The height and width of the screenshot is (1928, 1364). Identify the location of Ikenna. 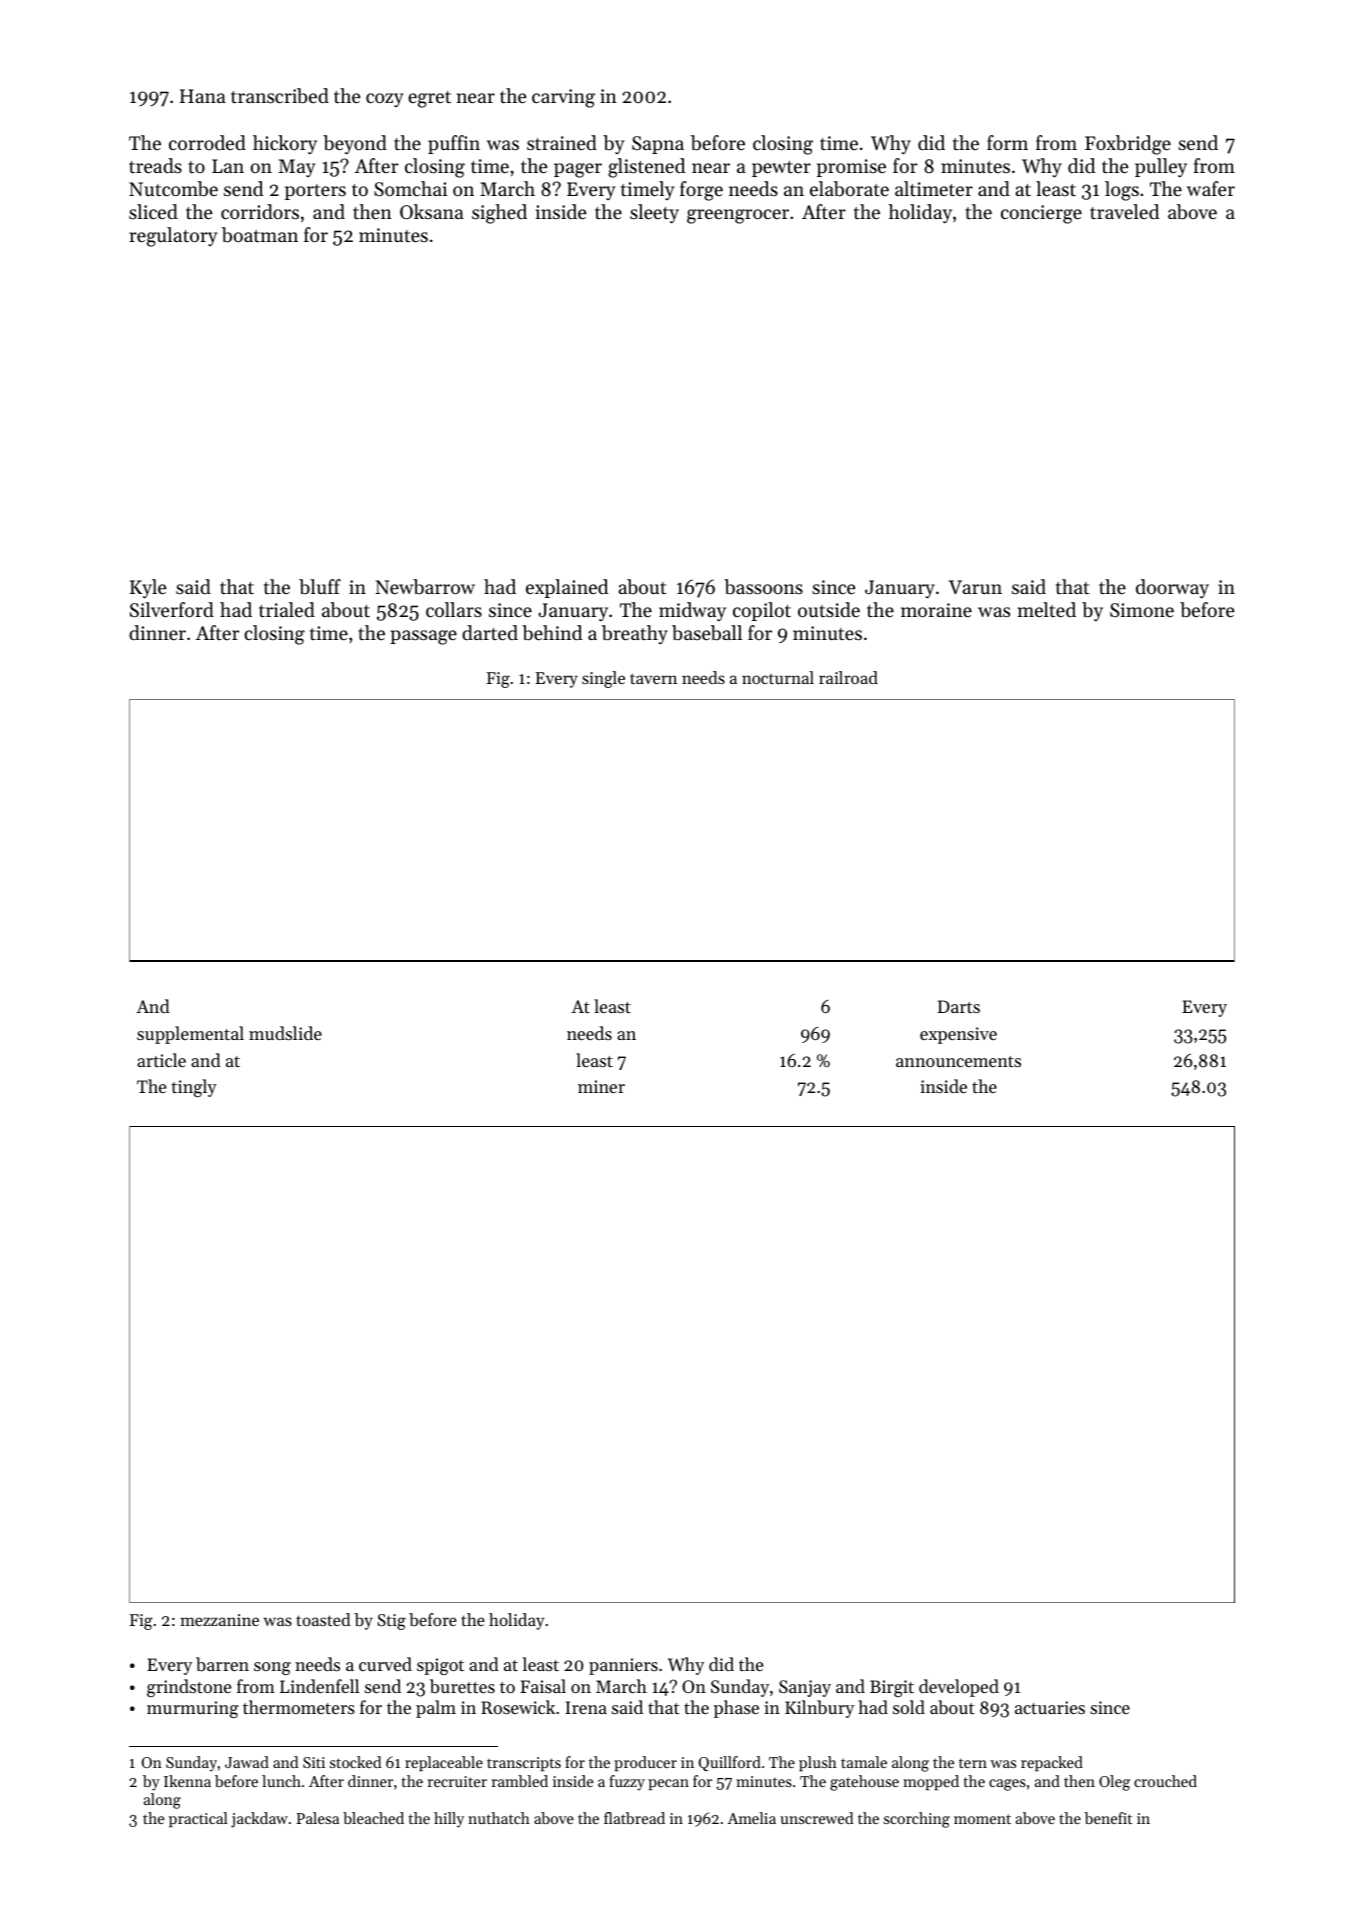
(187, 1781).
